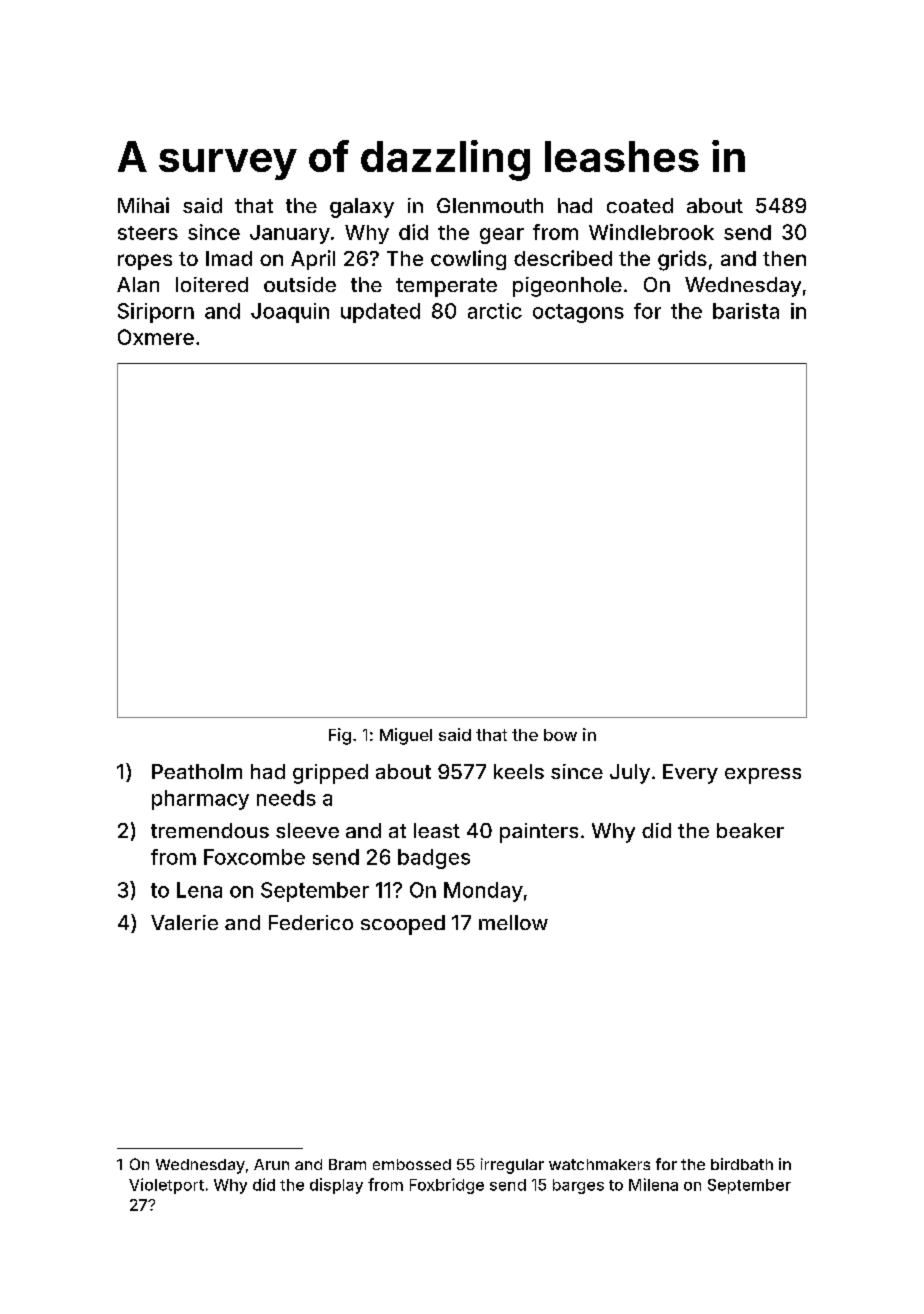 Image resolution: width=924 pixels, height=1314 pixels. I want to click on Foxbridge, so click(447, 1186).
